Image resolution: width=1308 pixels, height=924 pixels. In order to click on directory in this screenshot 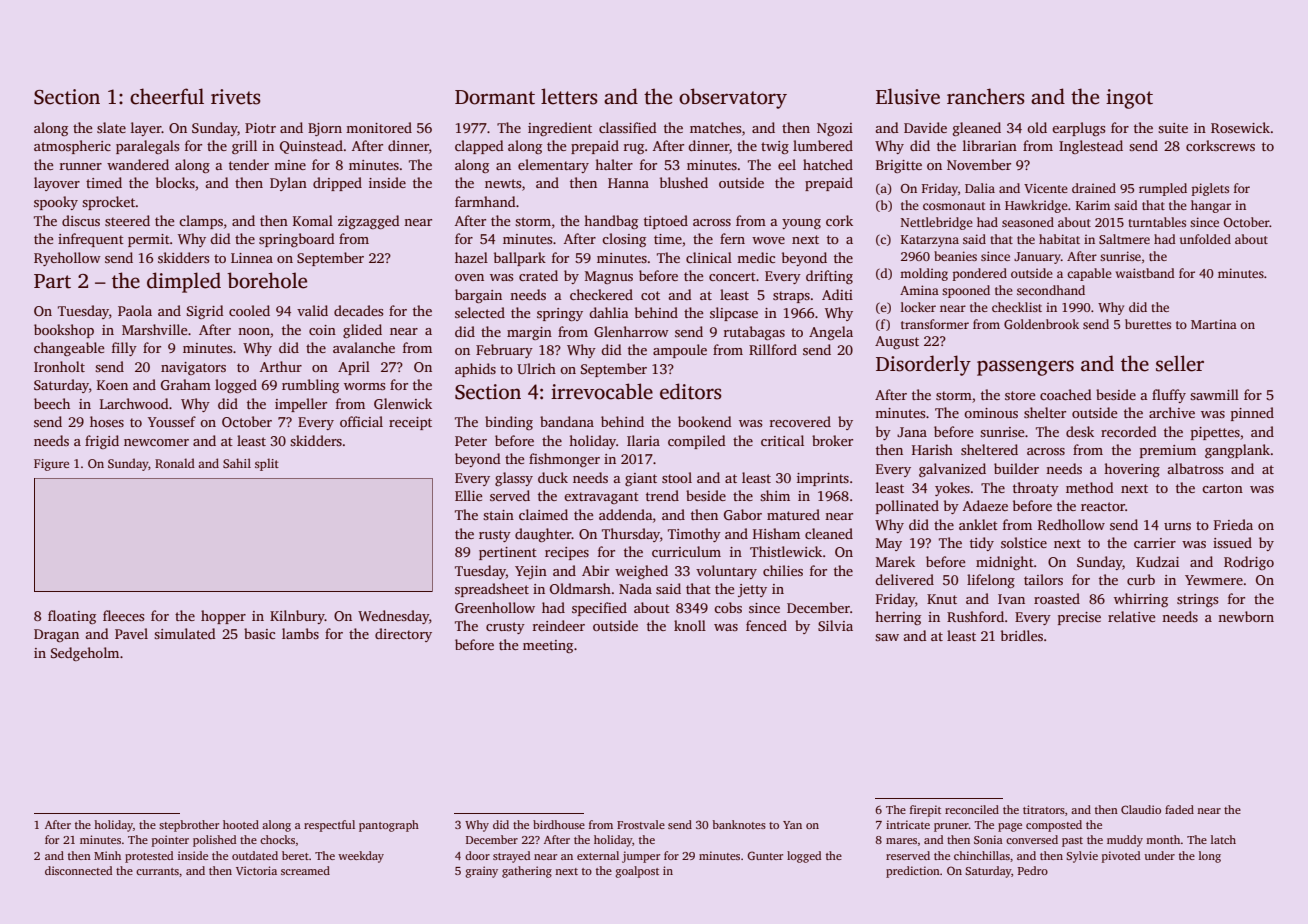, I will do `click(403, 635)`.
